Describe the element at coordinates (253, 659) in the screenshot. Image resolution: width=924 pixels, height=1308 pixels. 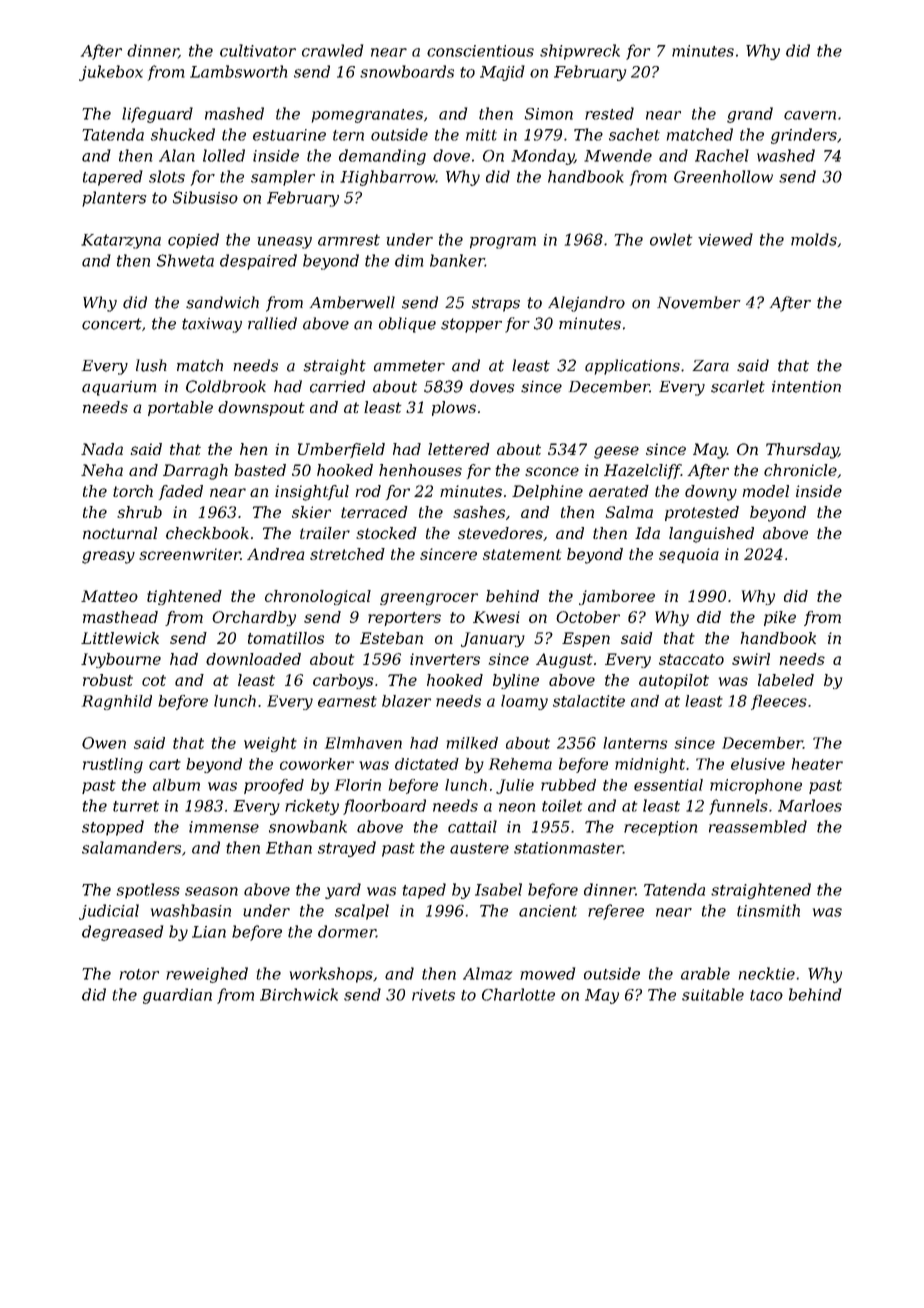
I see `downloaded` at that location.
